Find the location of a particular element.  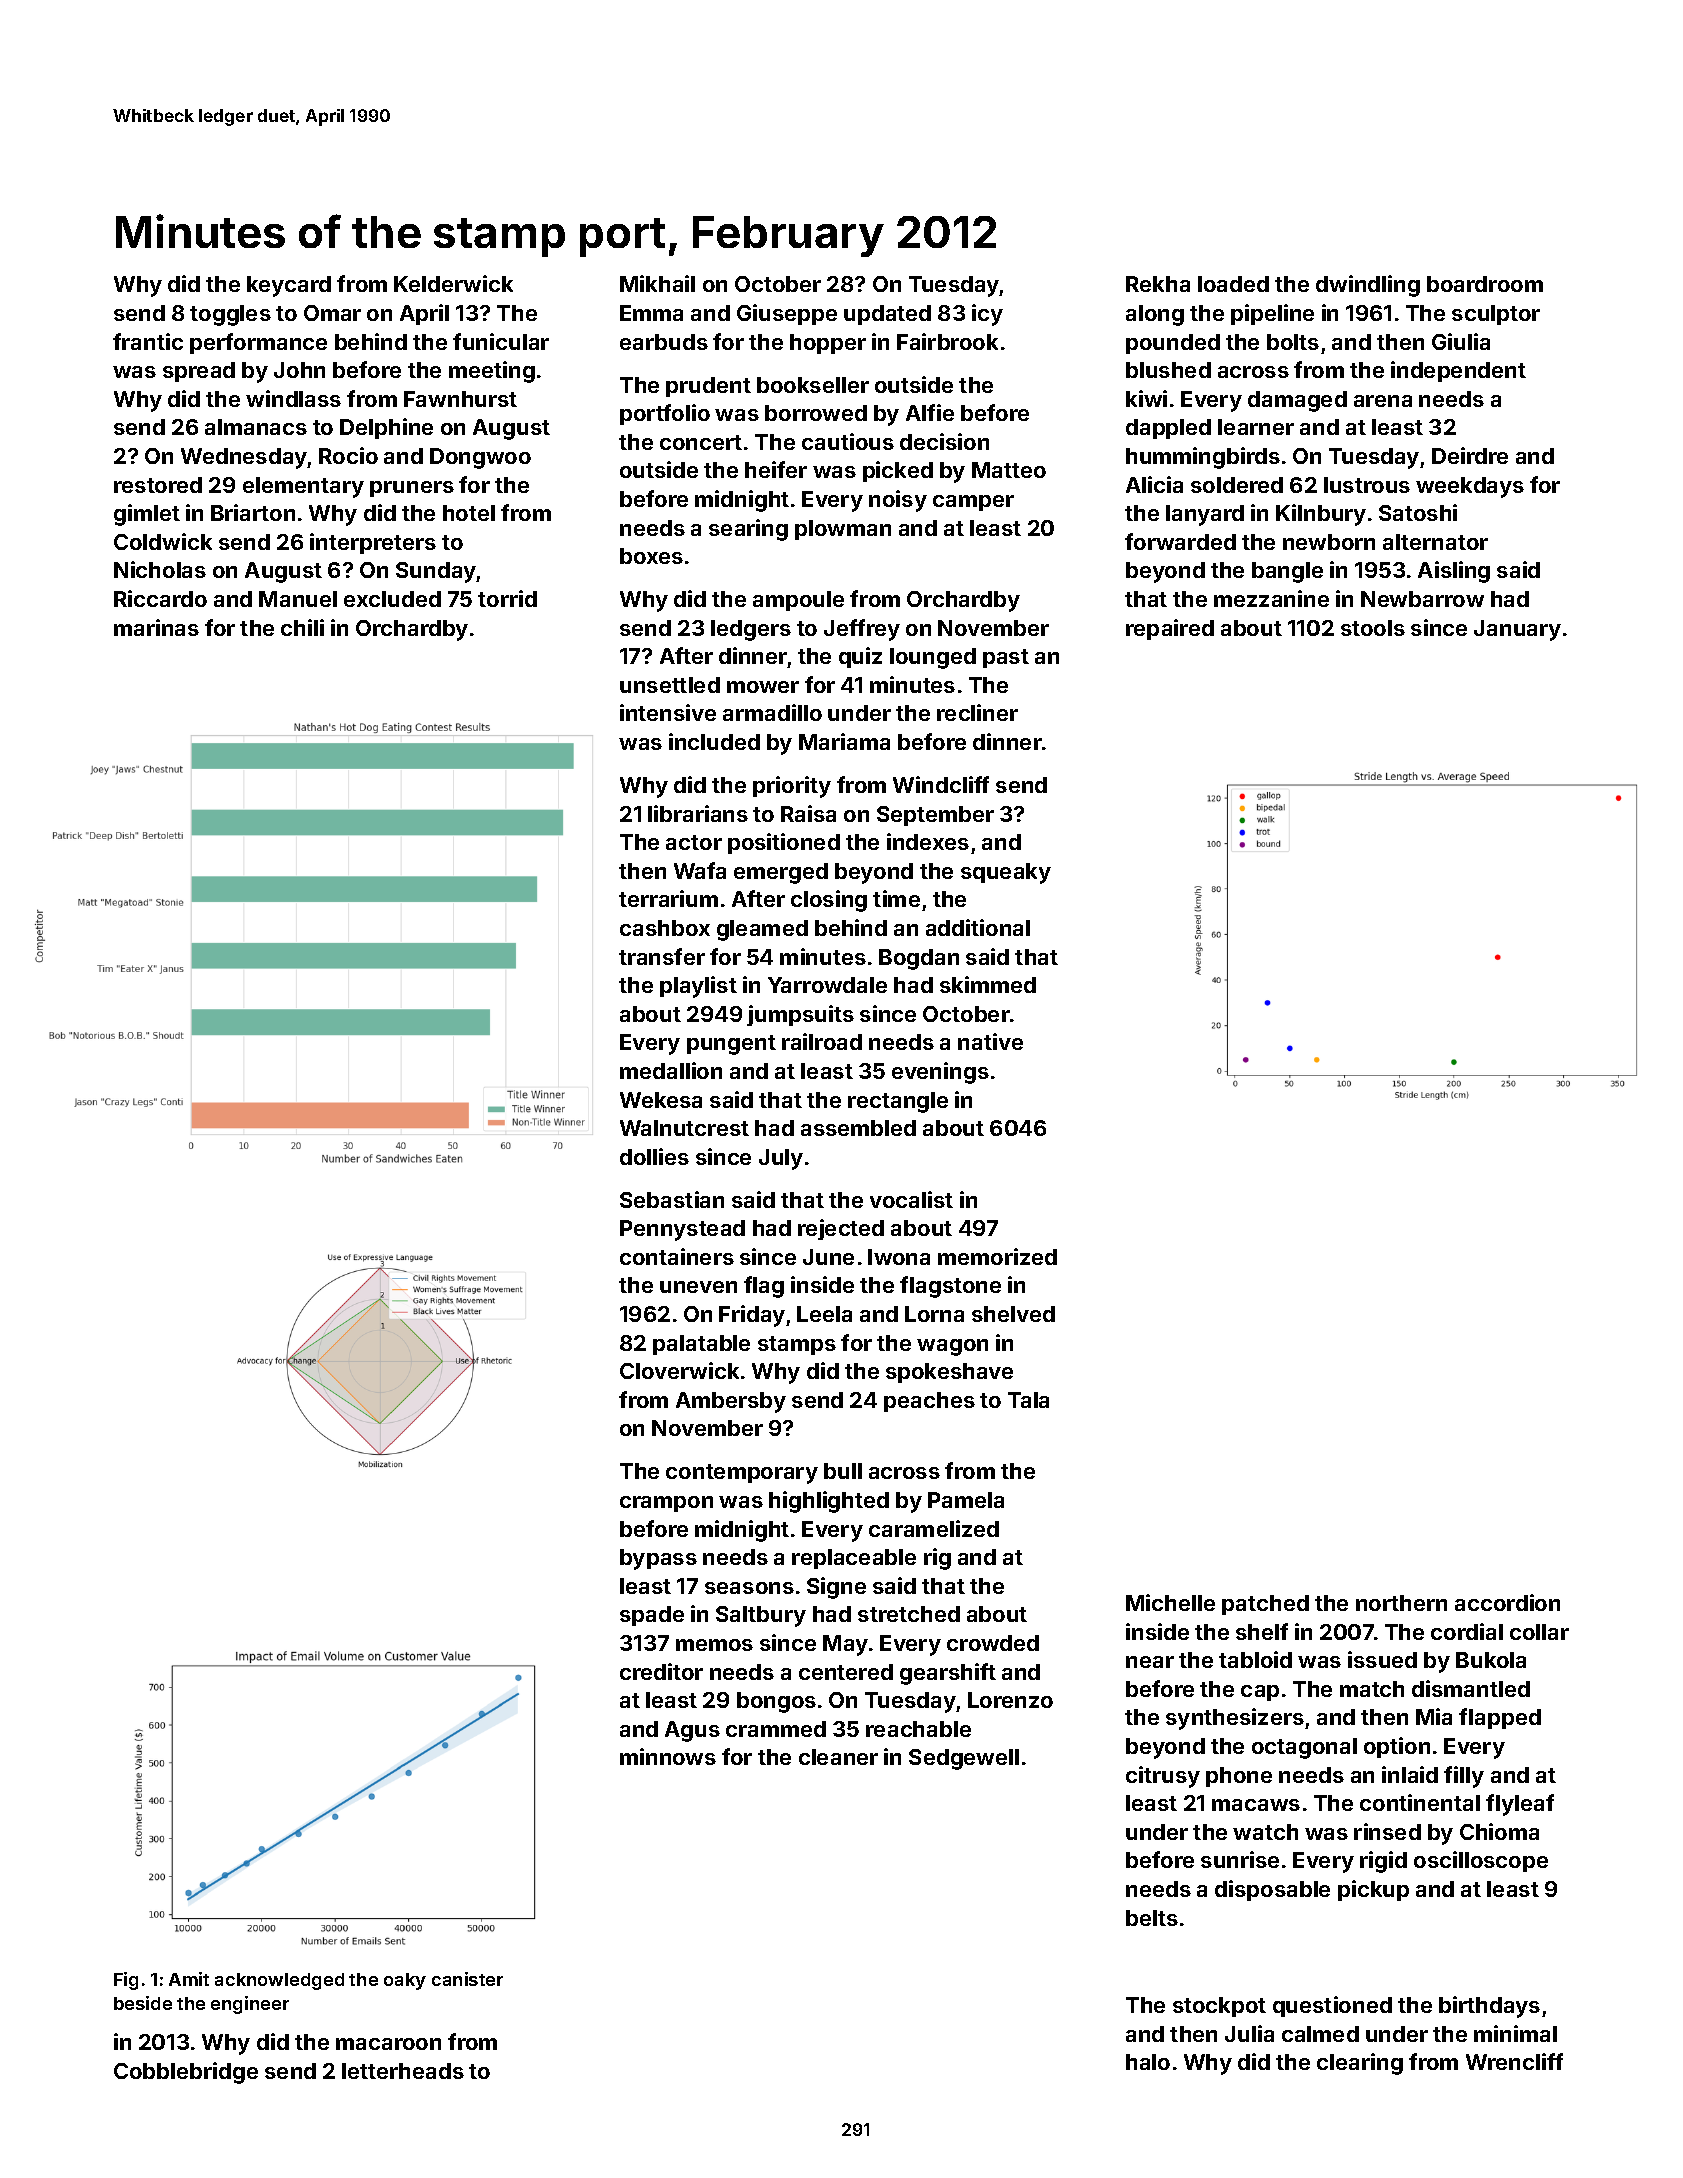

transfer is located at coordinates (662, 956).
